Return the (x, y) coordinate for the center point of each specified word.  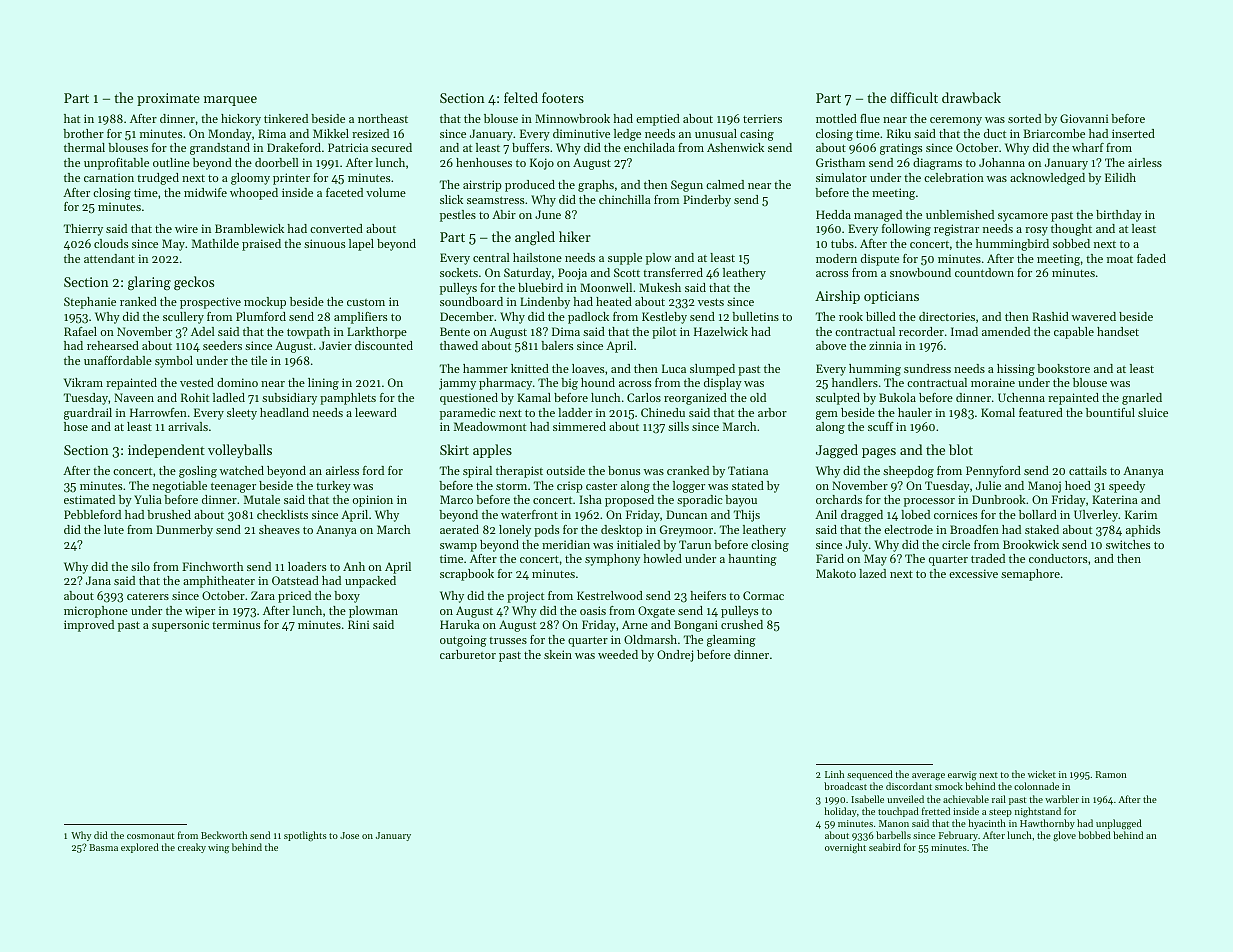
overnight (845, 848)
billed (881, 316)
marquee (230, 101)
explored (140, 848)
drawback (971, 97)
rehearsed (113, 345)
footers (563, 97)
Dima (566, 331)
